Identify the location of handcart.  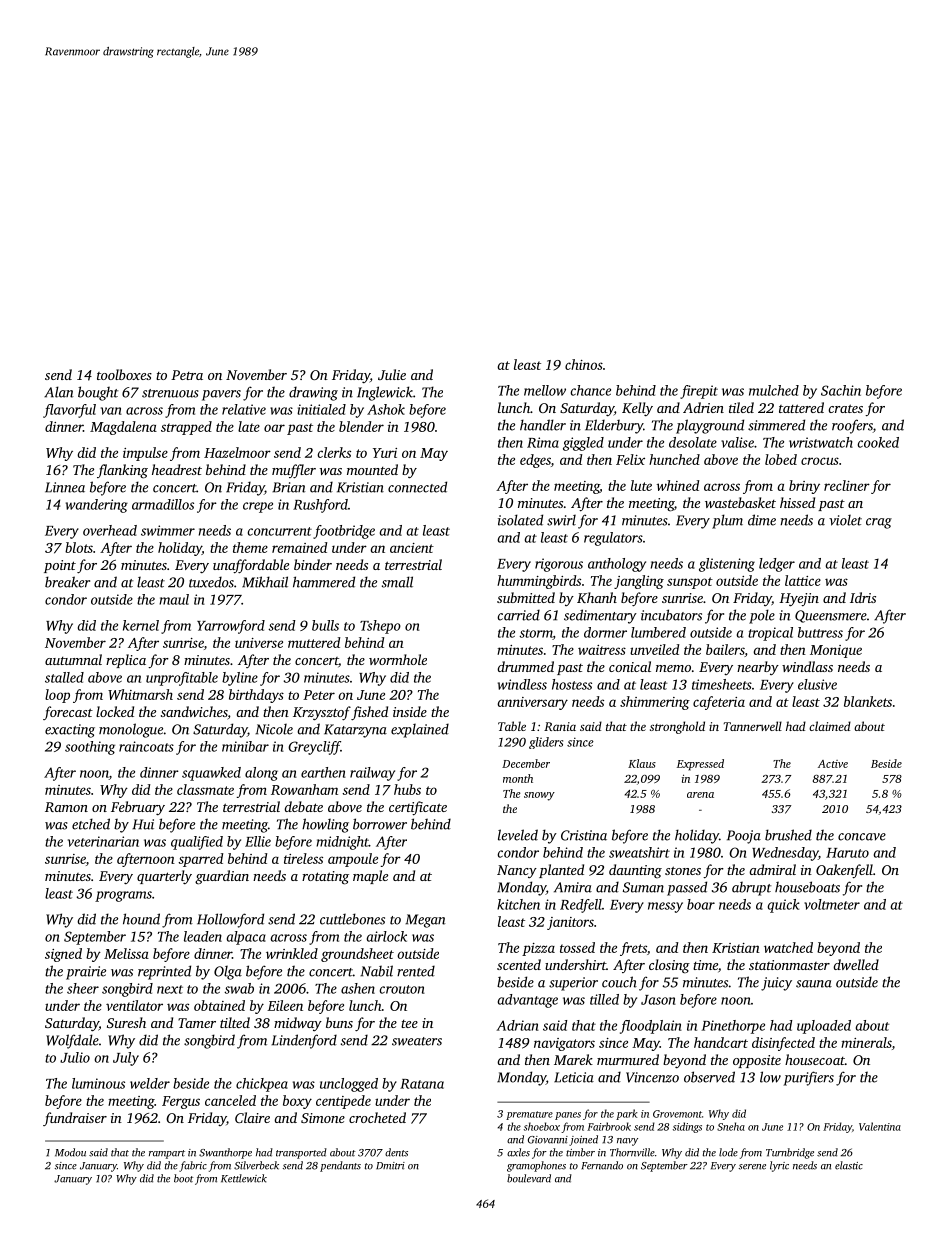
(721, 1042).
